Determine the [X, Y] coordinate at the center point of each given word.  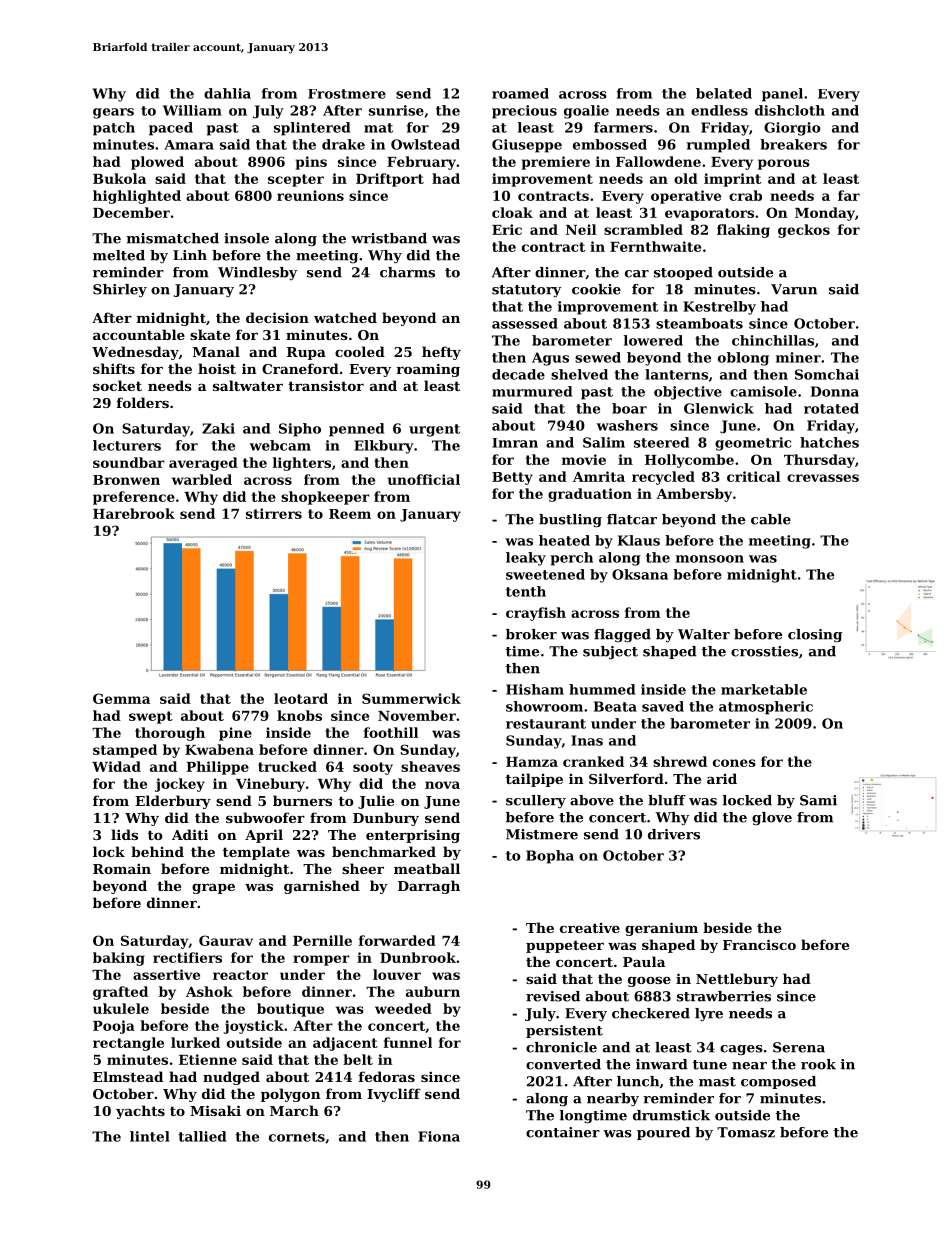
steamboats [699, 323]
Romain [122, 868]
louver [397, 974]
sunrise [396, 110]
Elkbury [384, 447]
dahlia [227, 93]
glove [772, 818]
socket [117, 385]
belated [724, 93]
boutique [290, 1010]
